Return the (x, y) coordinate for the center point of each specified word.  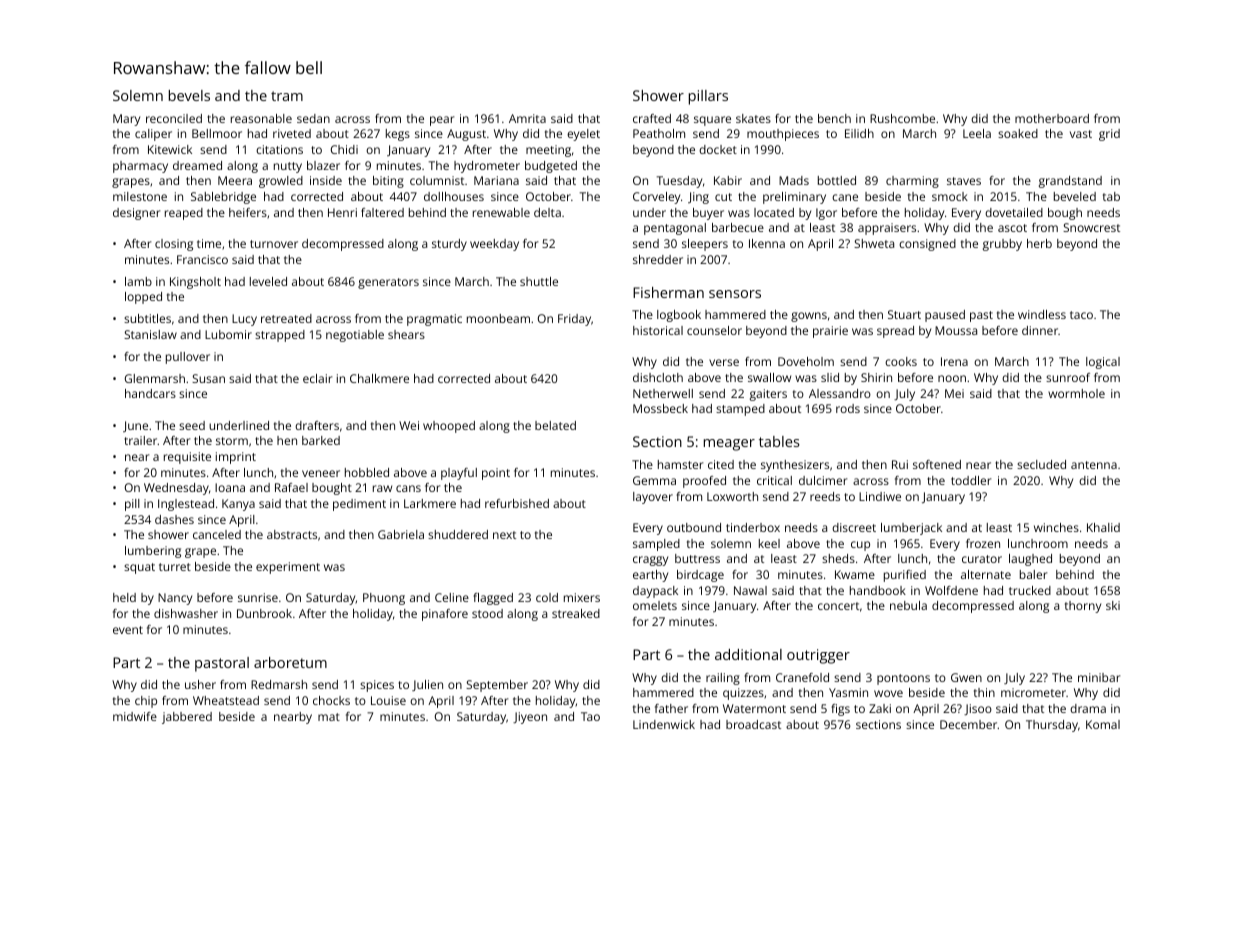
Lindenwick (664, 724)
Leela (977, 133)
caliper (153, 135)
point (496, 474)
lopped (143, 298)
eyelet (583, 135)
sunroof (1068, 377)
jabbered (187, 718)
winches (1056, 527)
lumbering (153, 552)
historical (658, 330)
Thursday (1052, 726)
